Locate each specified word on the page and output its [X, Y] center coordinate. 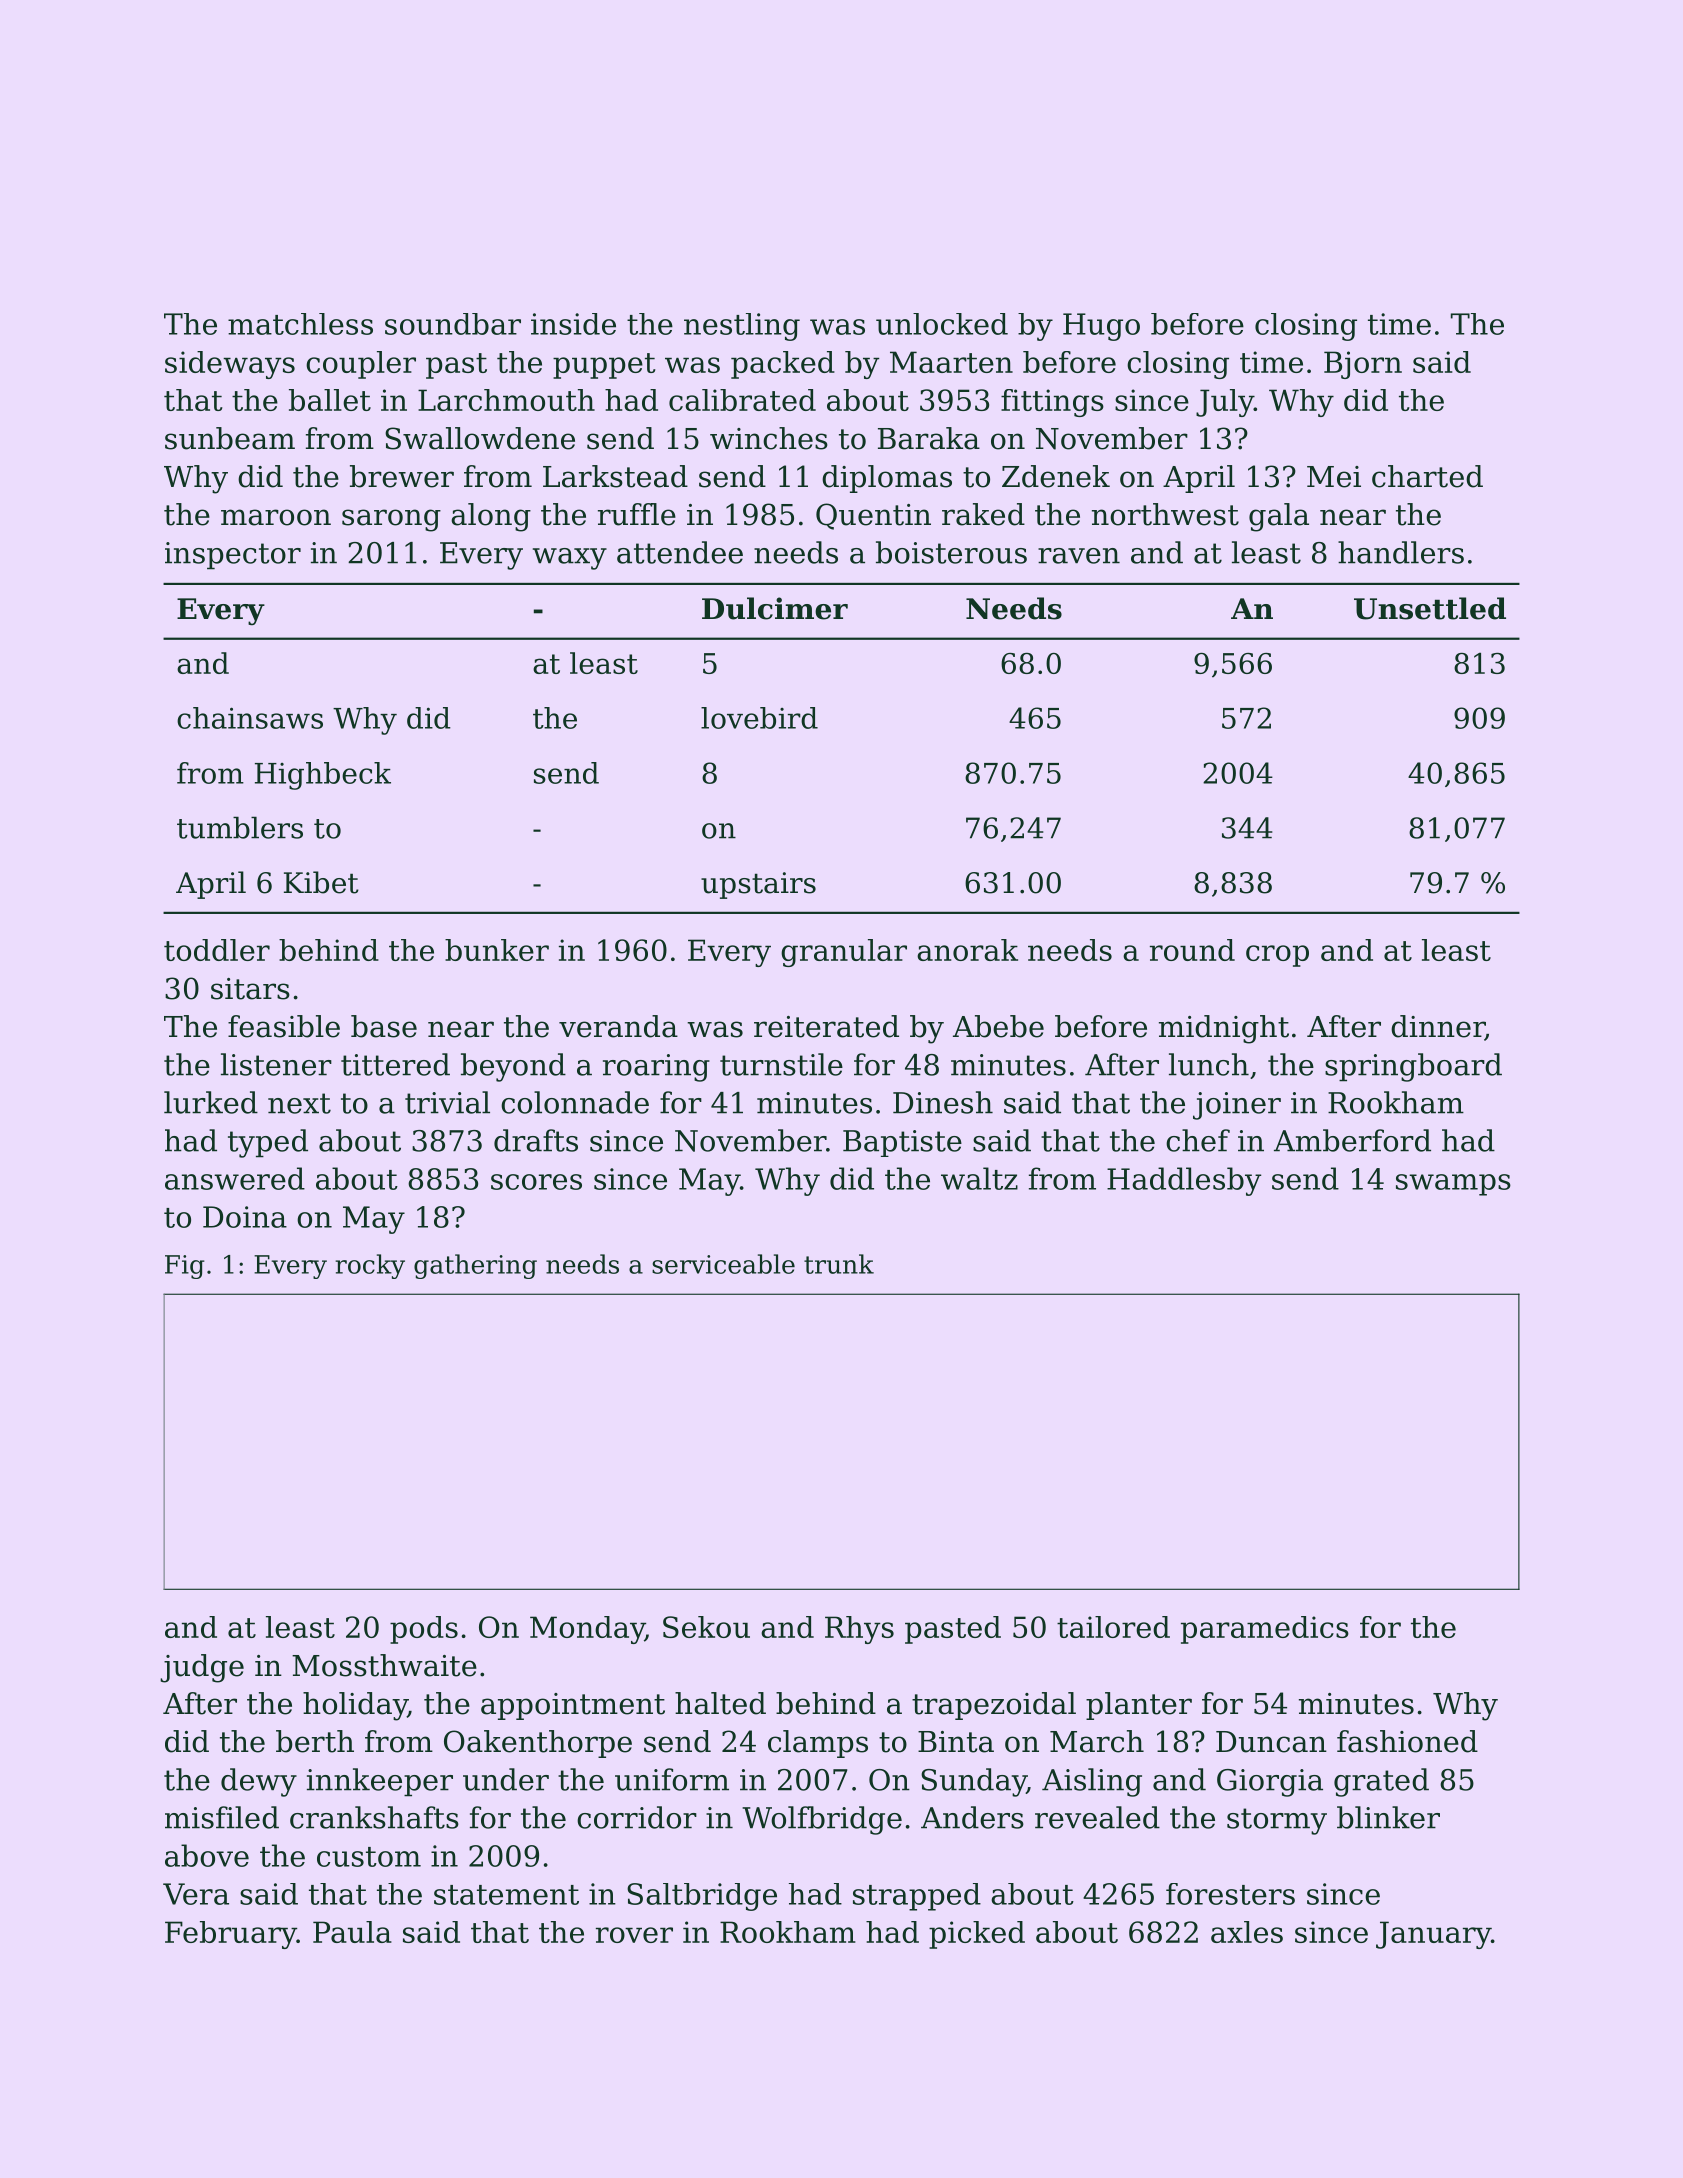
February [231, 1935]
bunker [497, 950]
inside [573, 324]
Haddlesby [1184, 1181]
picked [977, 1935]
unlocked [942, 324]
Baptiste [902, 1143]
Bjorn [1363, 365]
